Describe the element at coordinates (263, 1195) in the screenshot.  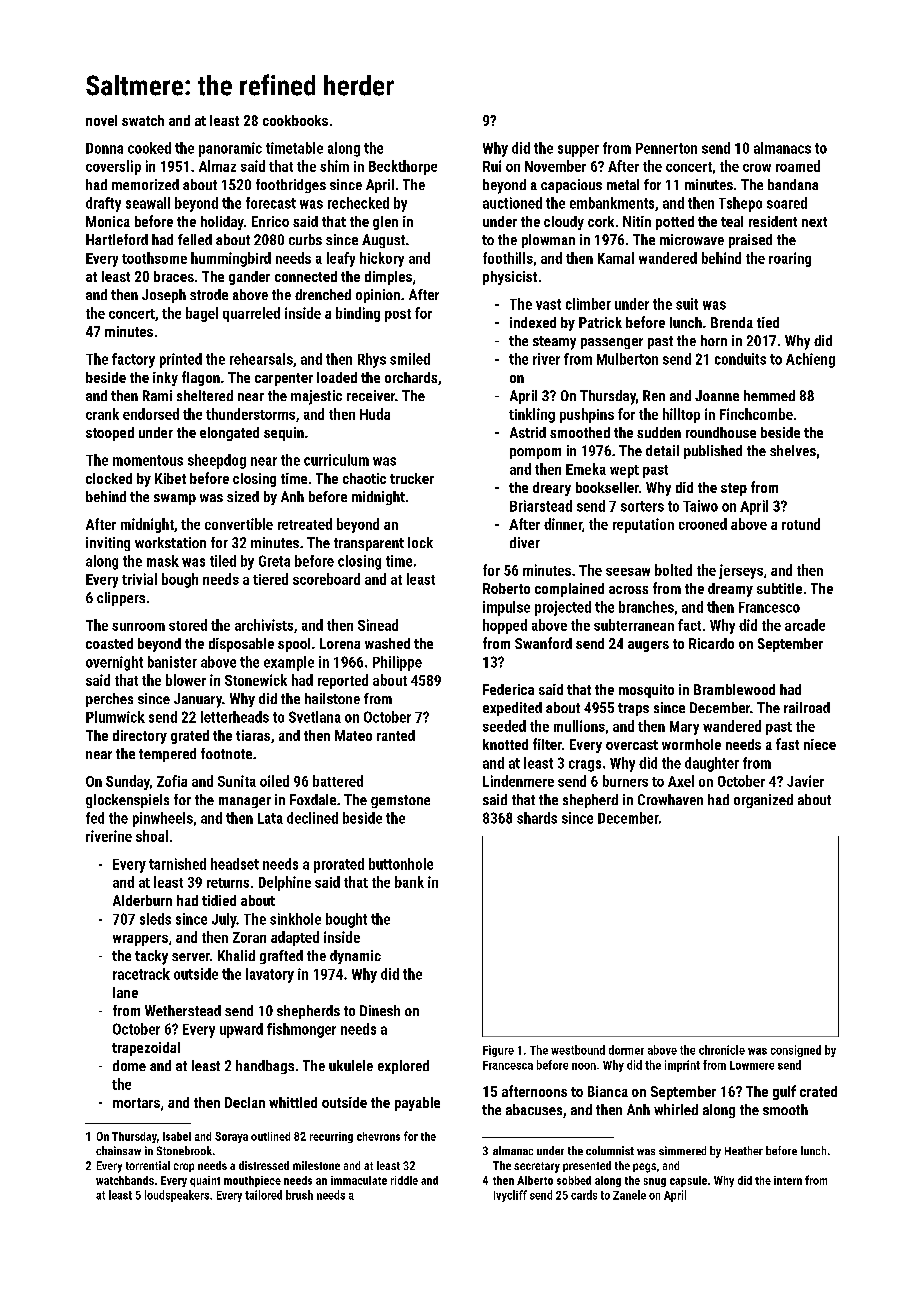
I see `tailored` at that location.
